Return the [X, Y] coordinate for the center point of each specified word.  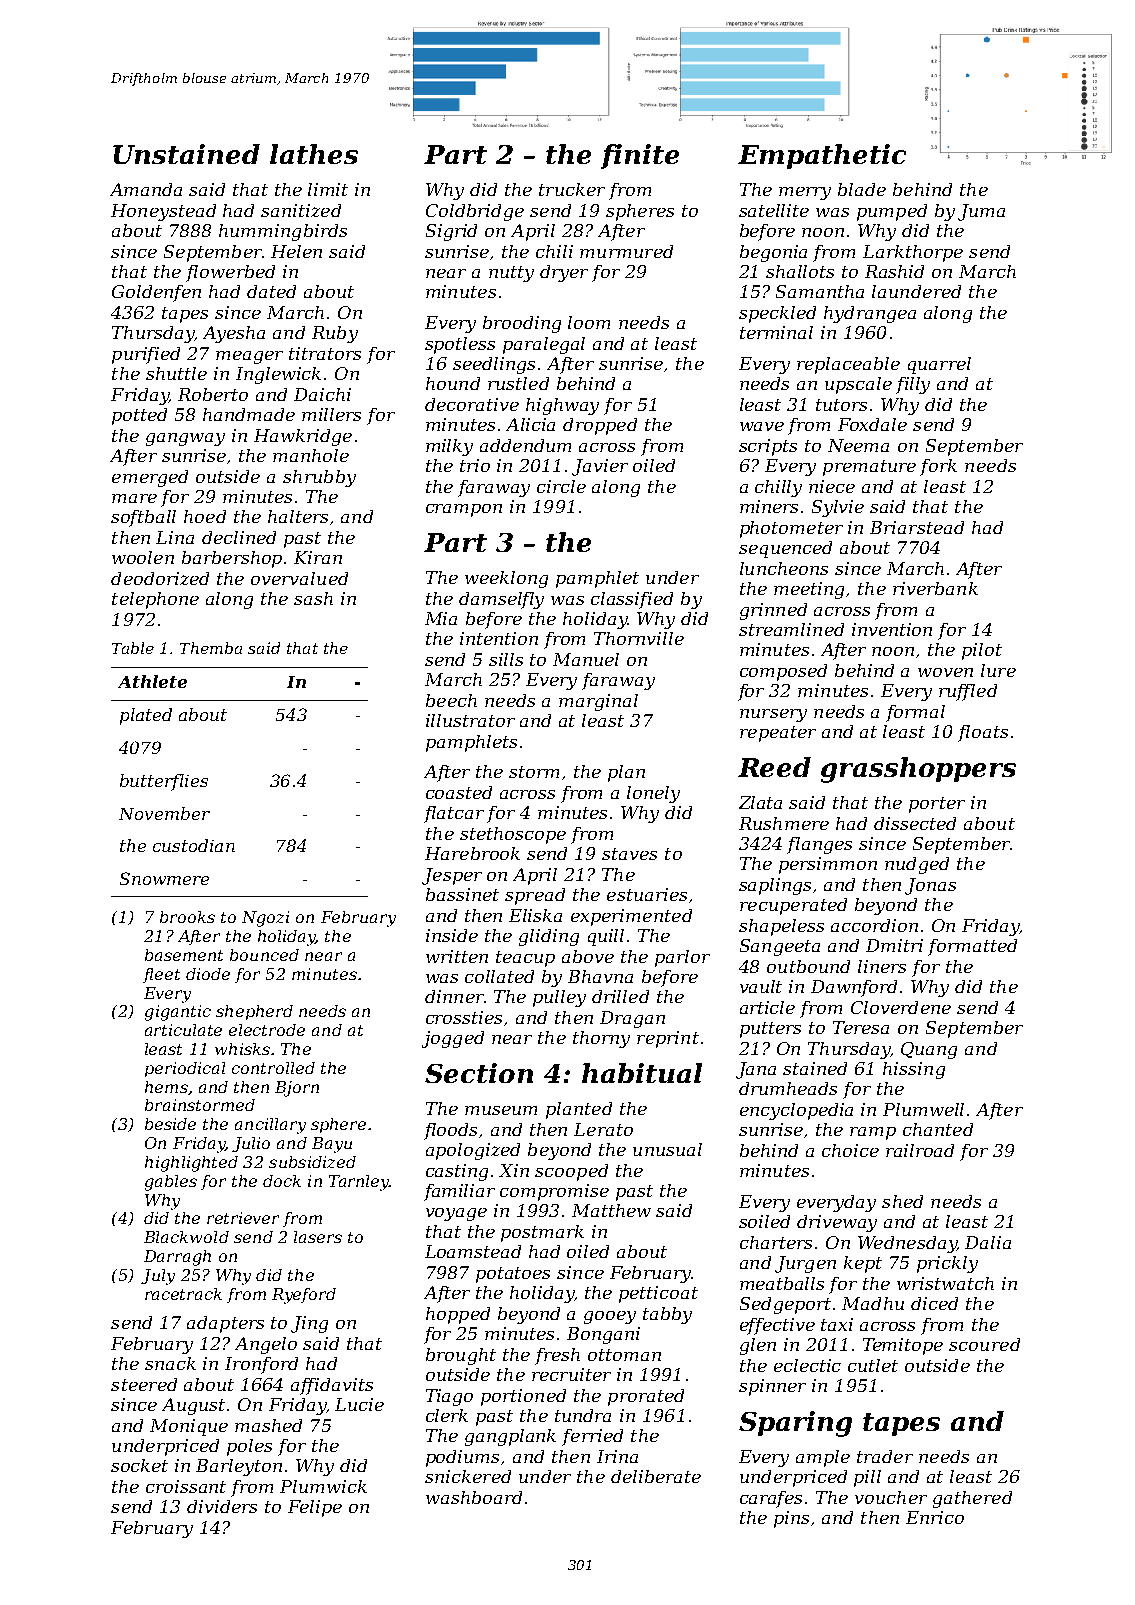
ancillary [270, 1126]
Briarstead [917, 527]
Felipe [315, 1508]
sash [313, 598]
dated [271, 291]
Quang [929, 1050]
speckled [777, 314]
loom [589, 322]
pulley [559, 998]
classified [632, 600]
